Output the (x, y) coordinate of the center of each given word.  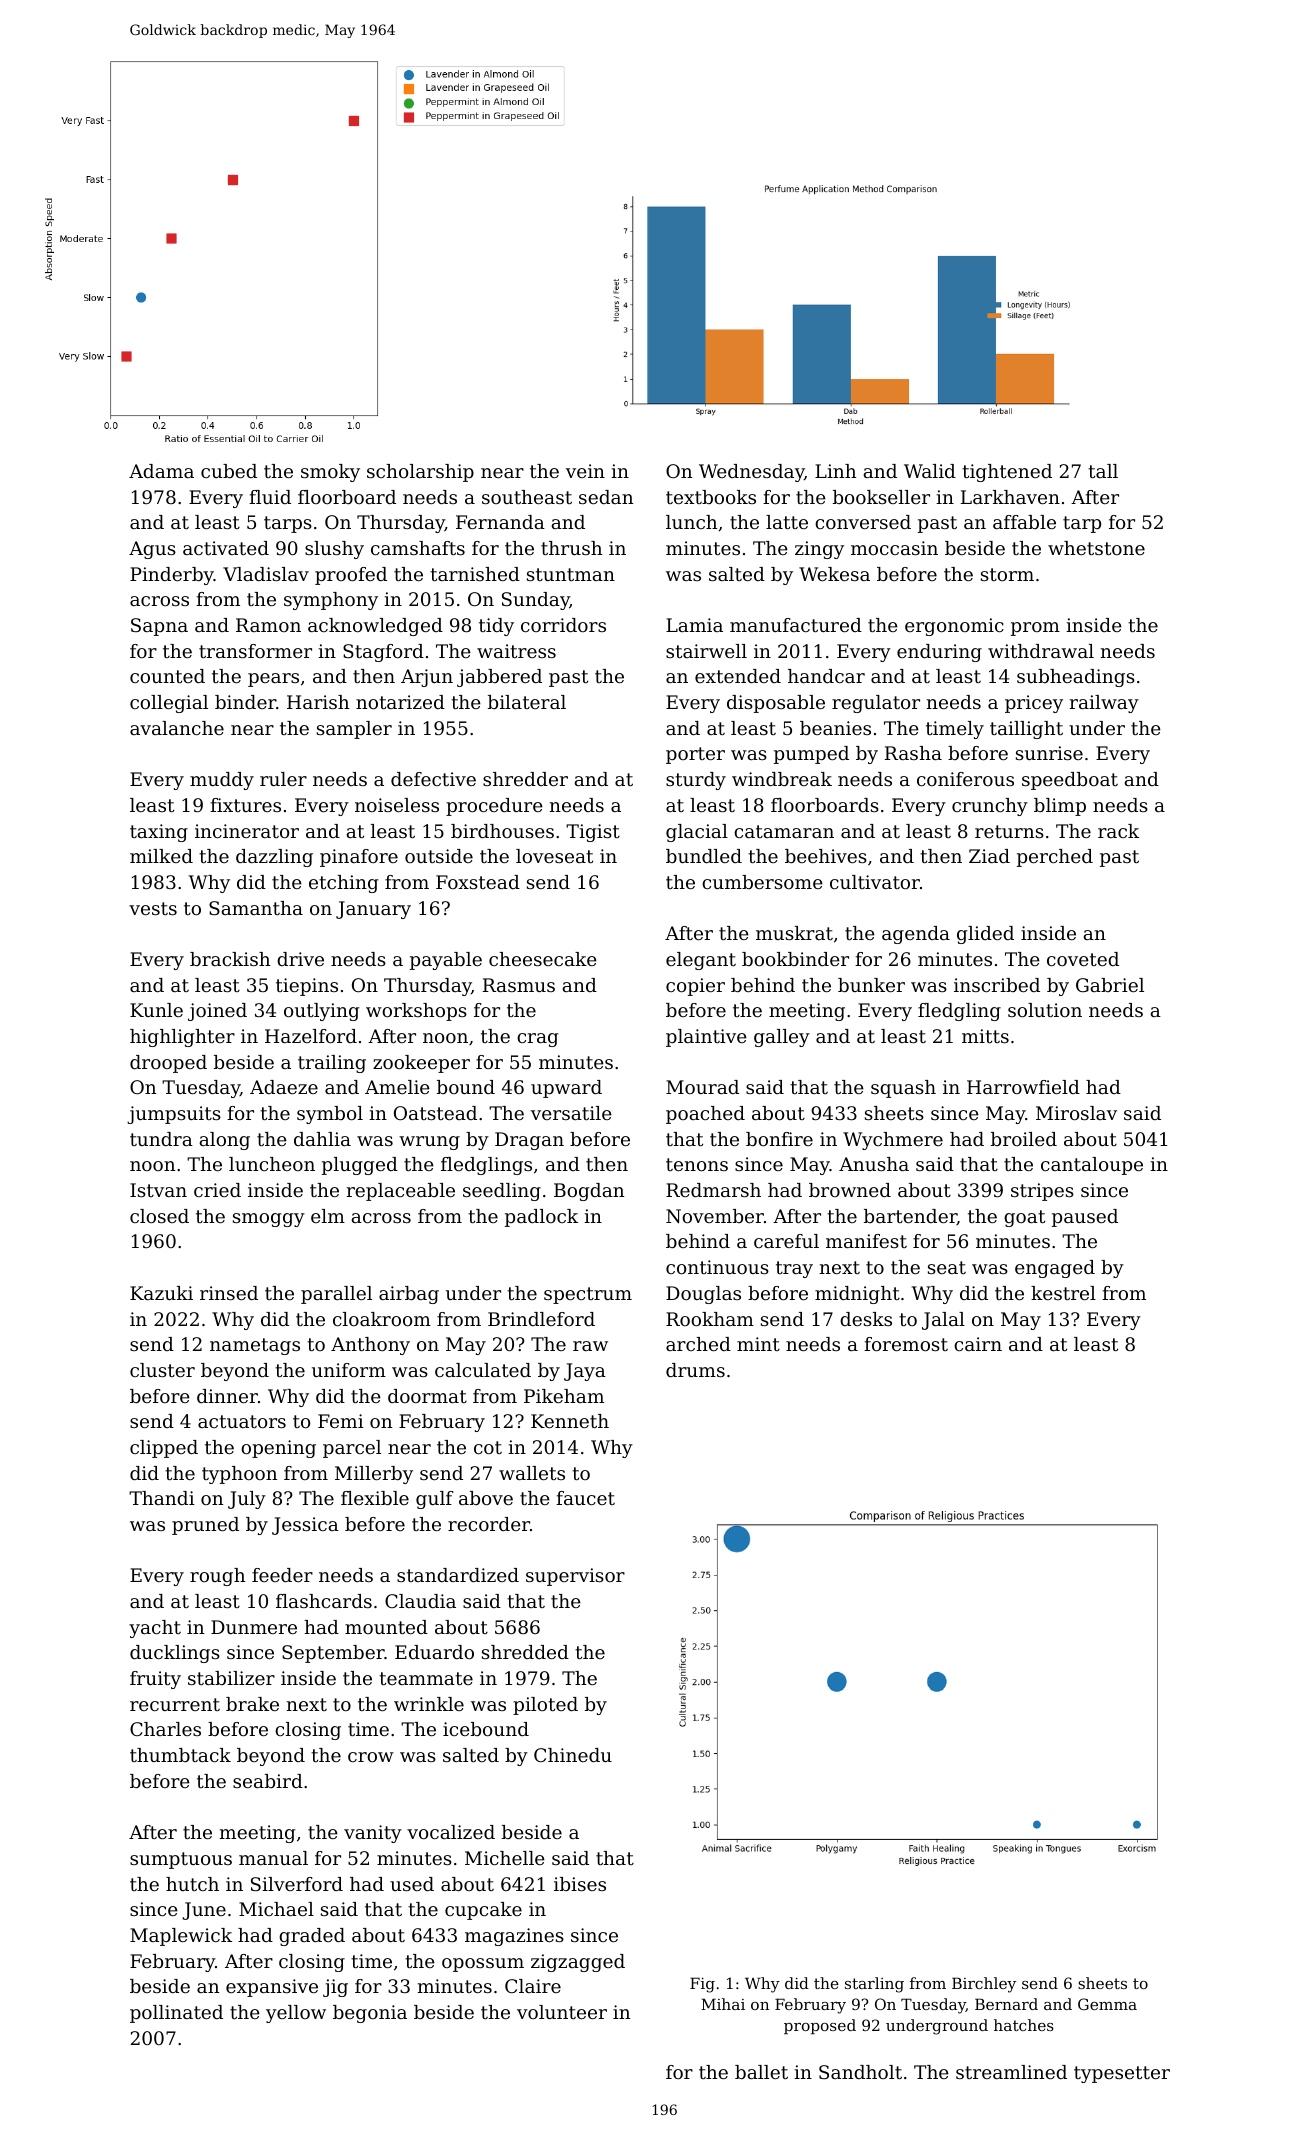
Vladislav (266, 574)
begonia (370, 2014)
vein (585, 471)
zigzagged (578, 1963)
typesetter (1122, 2074)
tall (1103, 471)
